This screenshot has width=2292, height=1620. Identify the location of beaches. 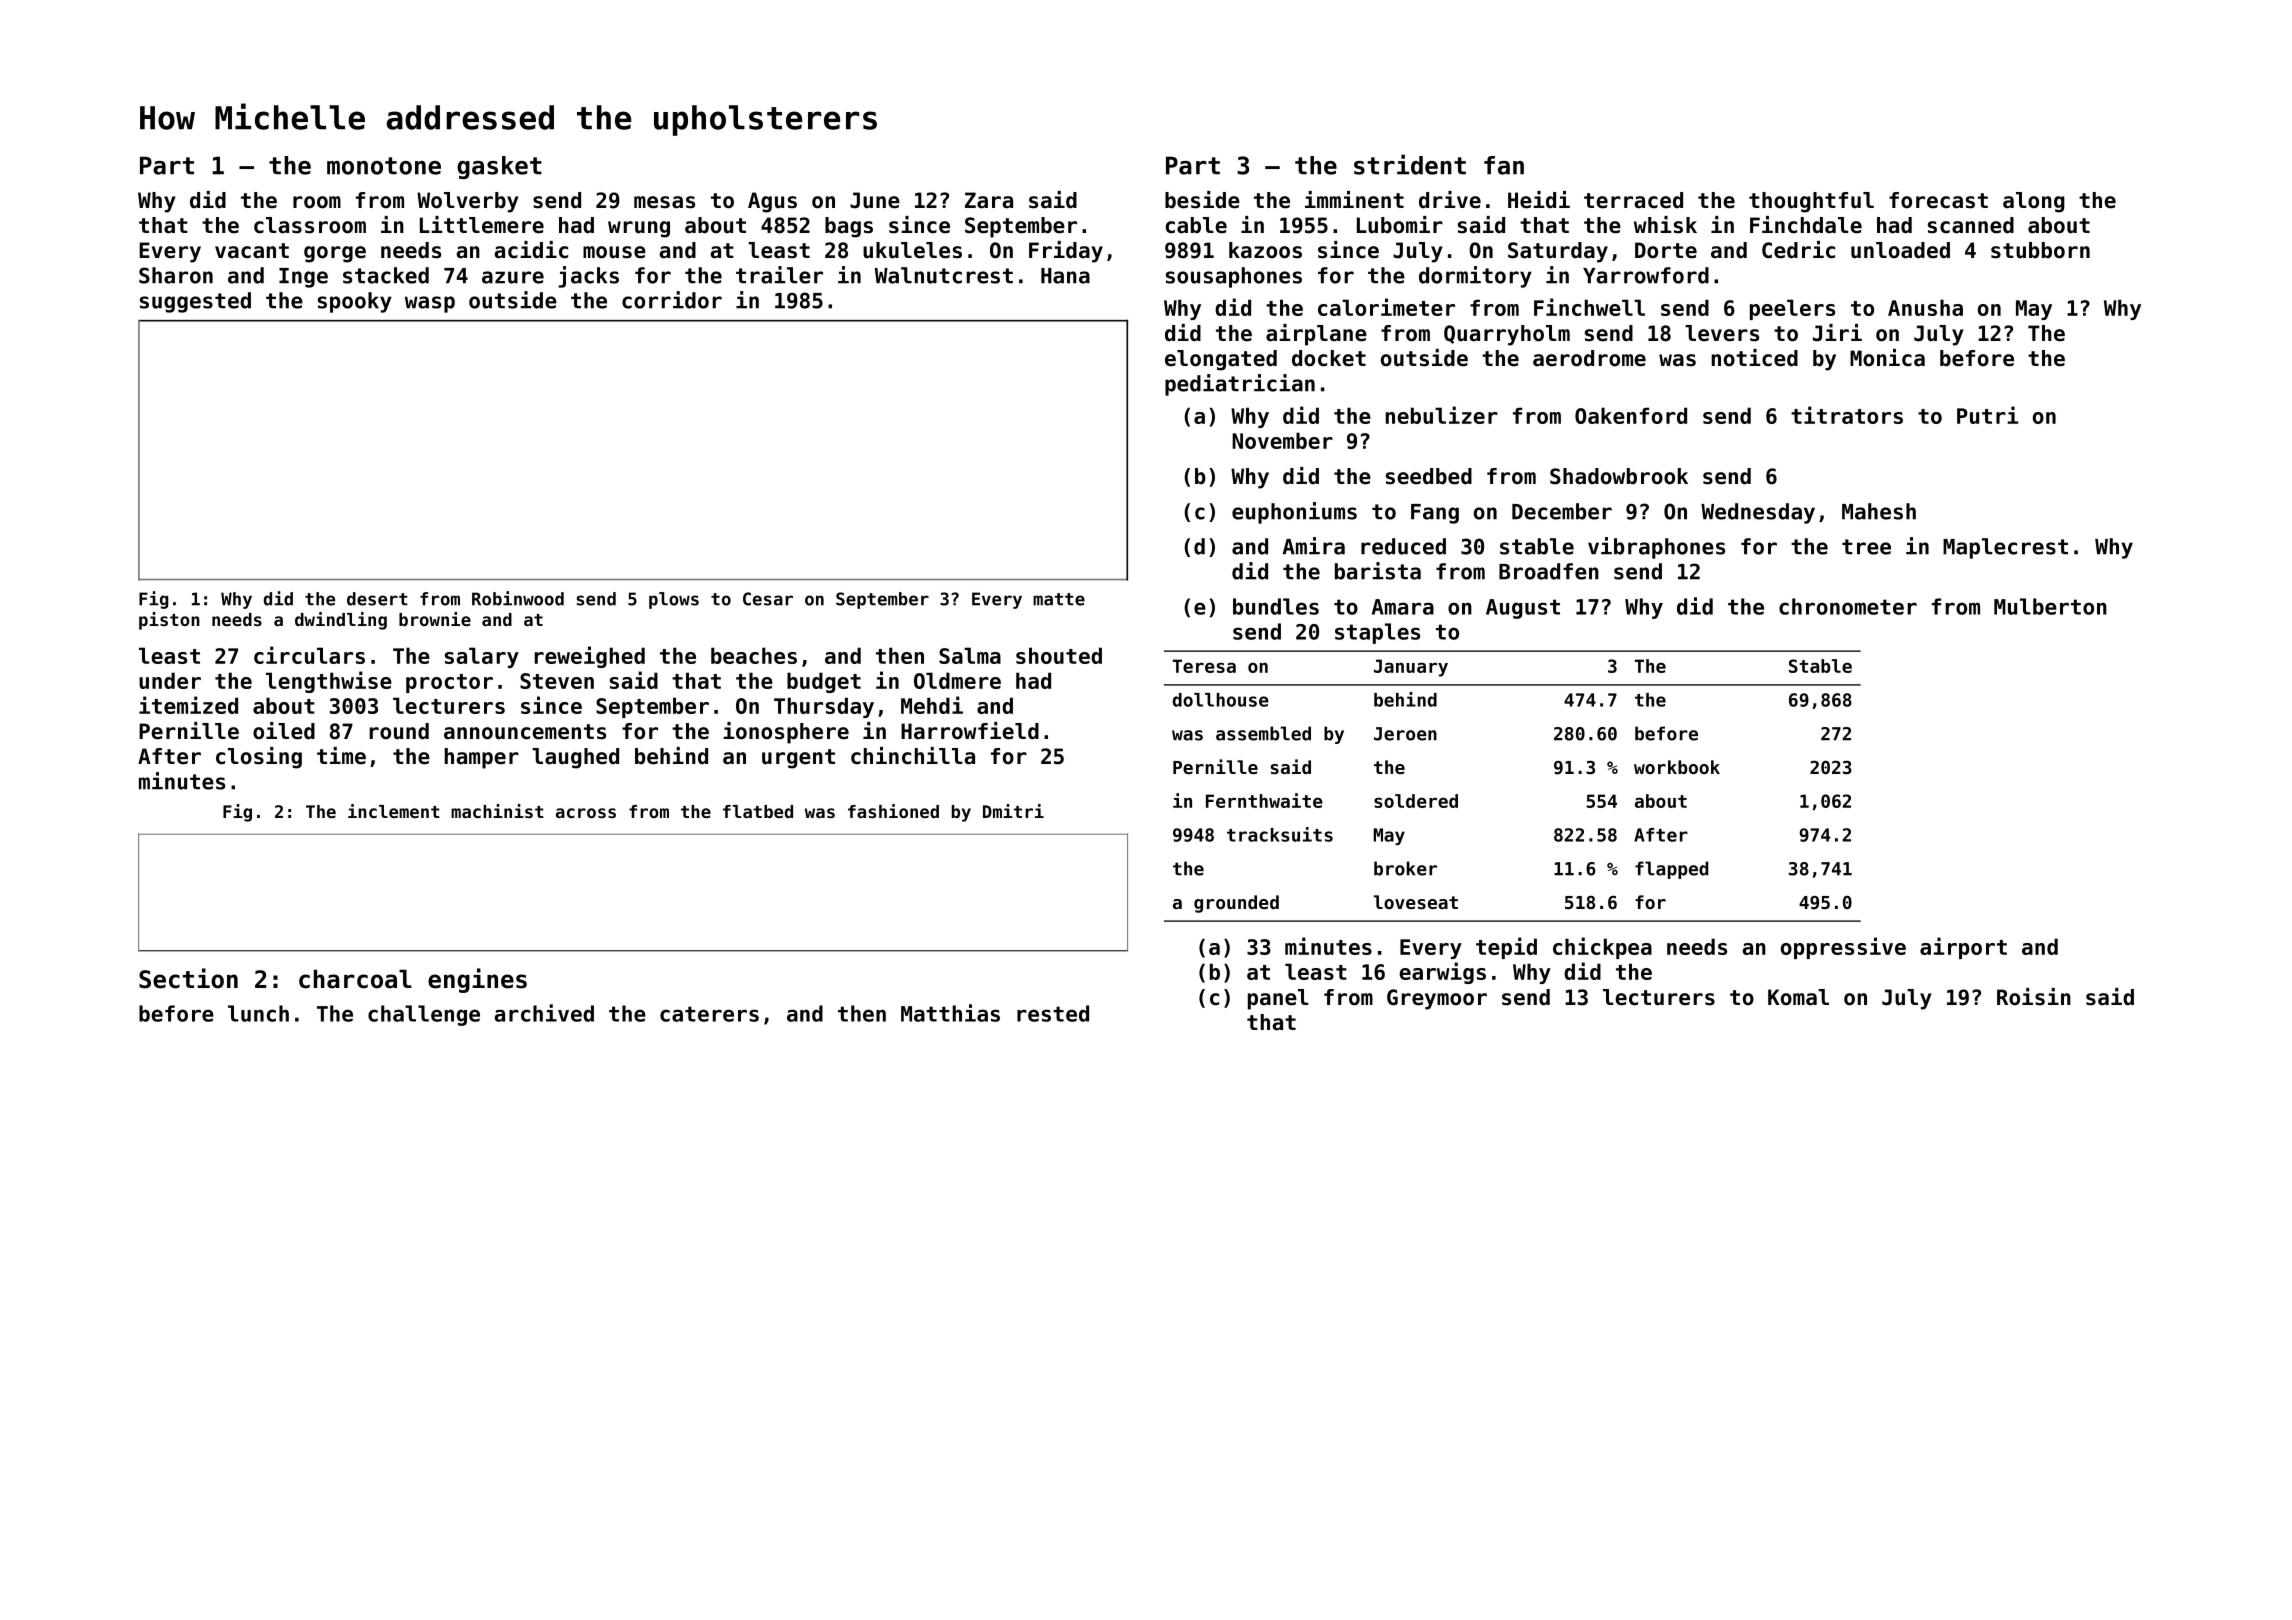
(754, 655).
